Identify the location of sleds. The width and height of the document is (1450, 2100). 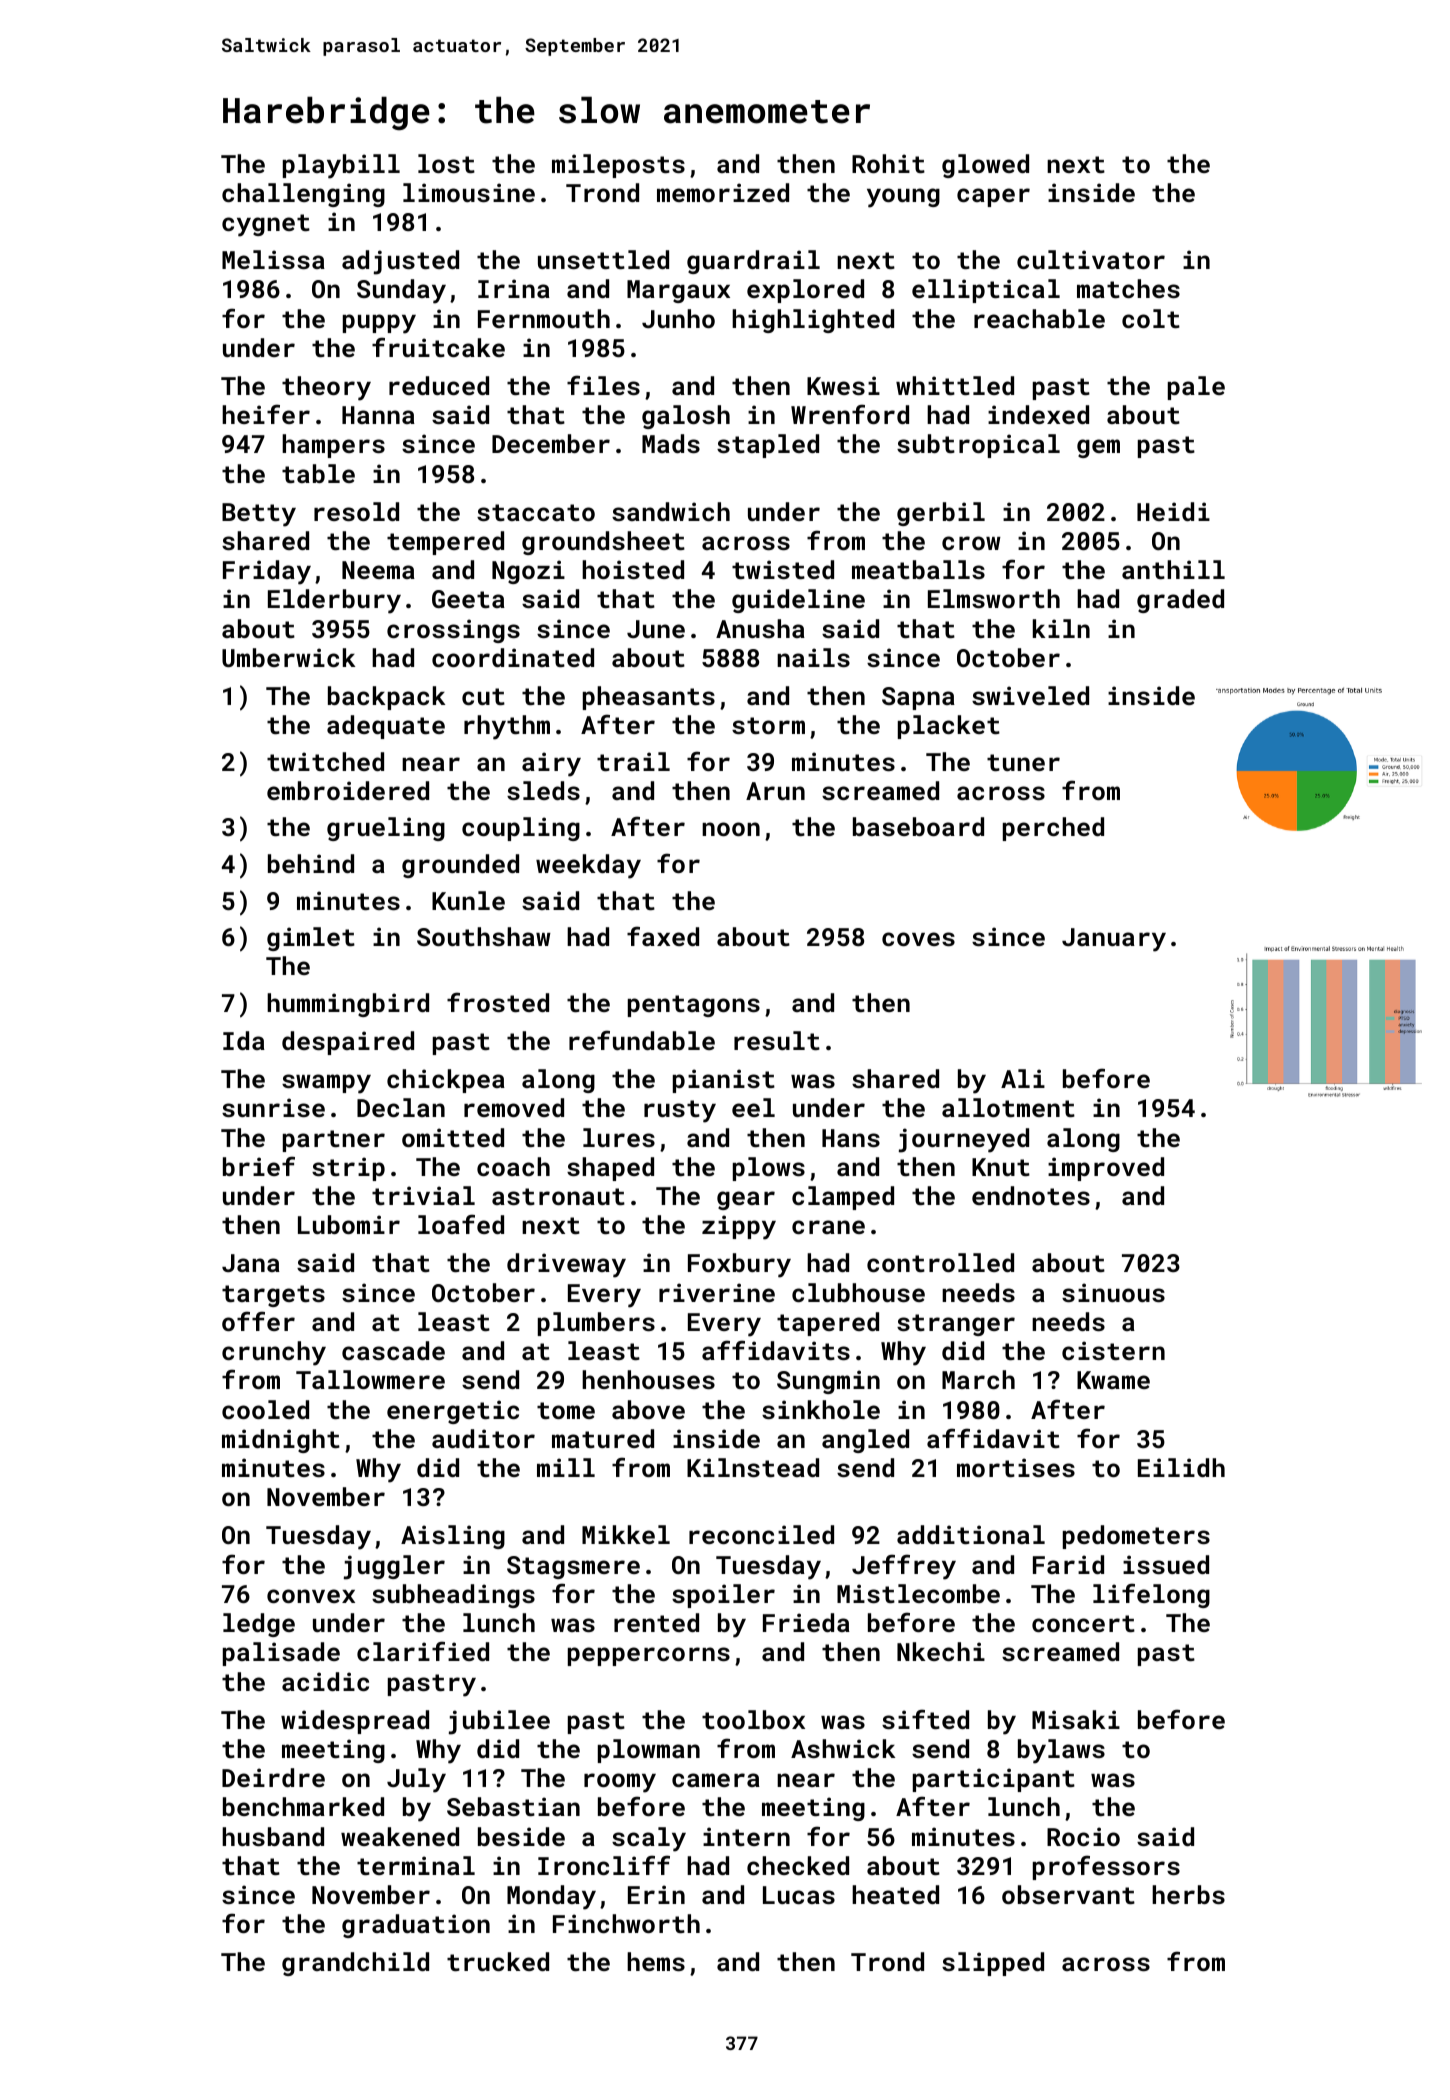
(543, 790).
